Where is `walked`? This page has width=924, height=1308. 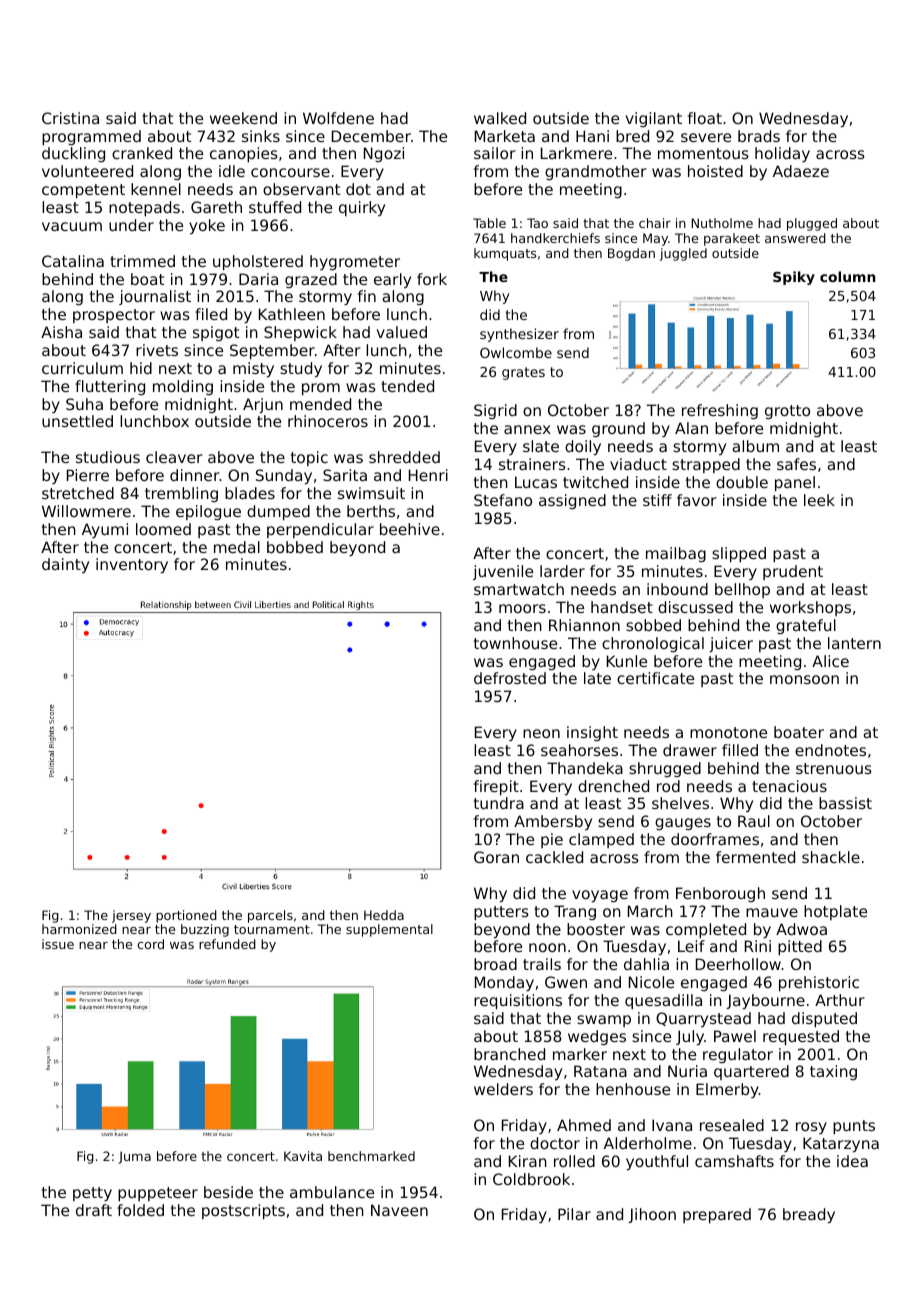 walked is located at coordinates (500, 118).
